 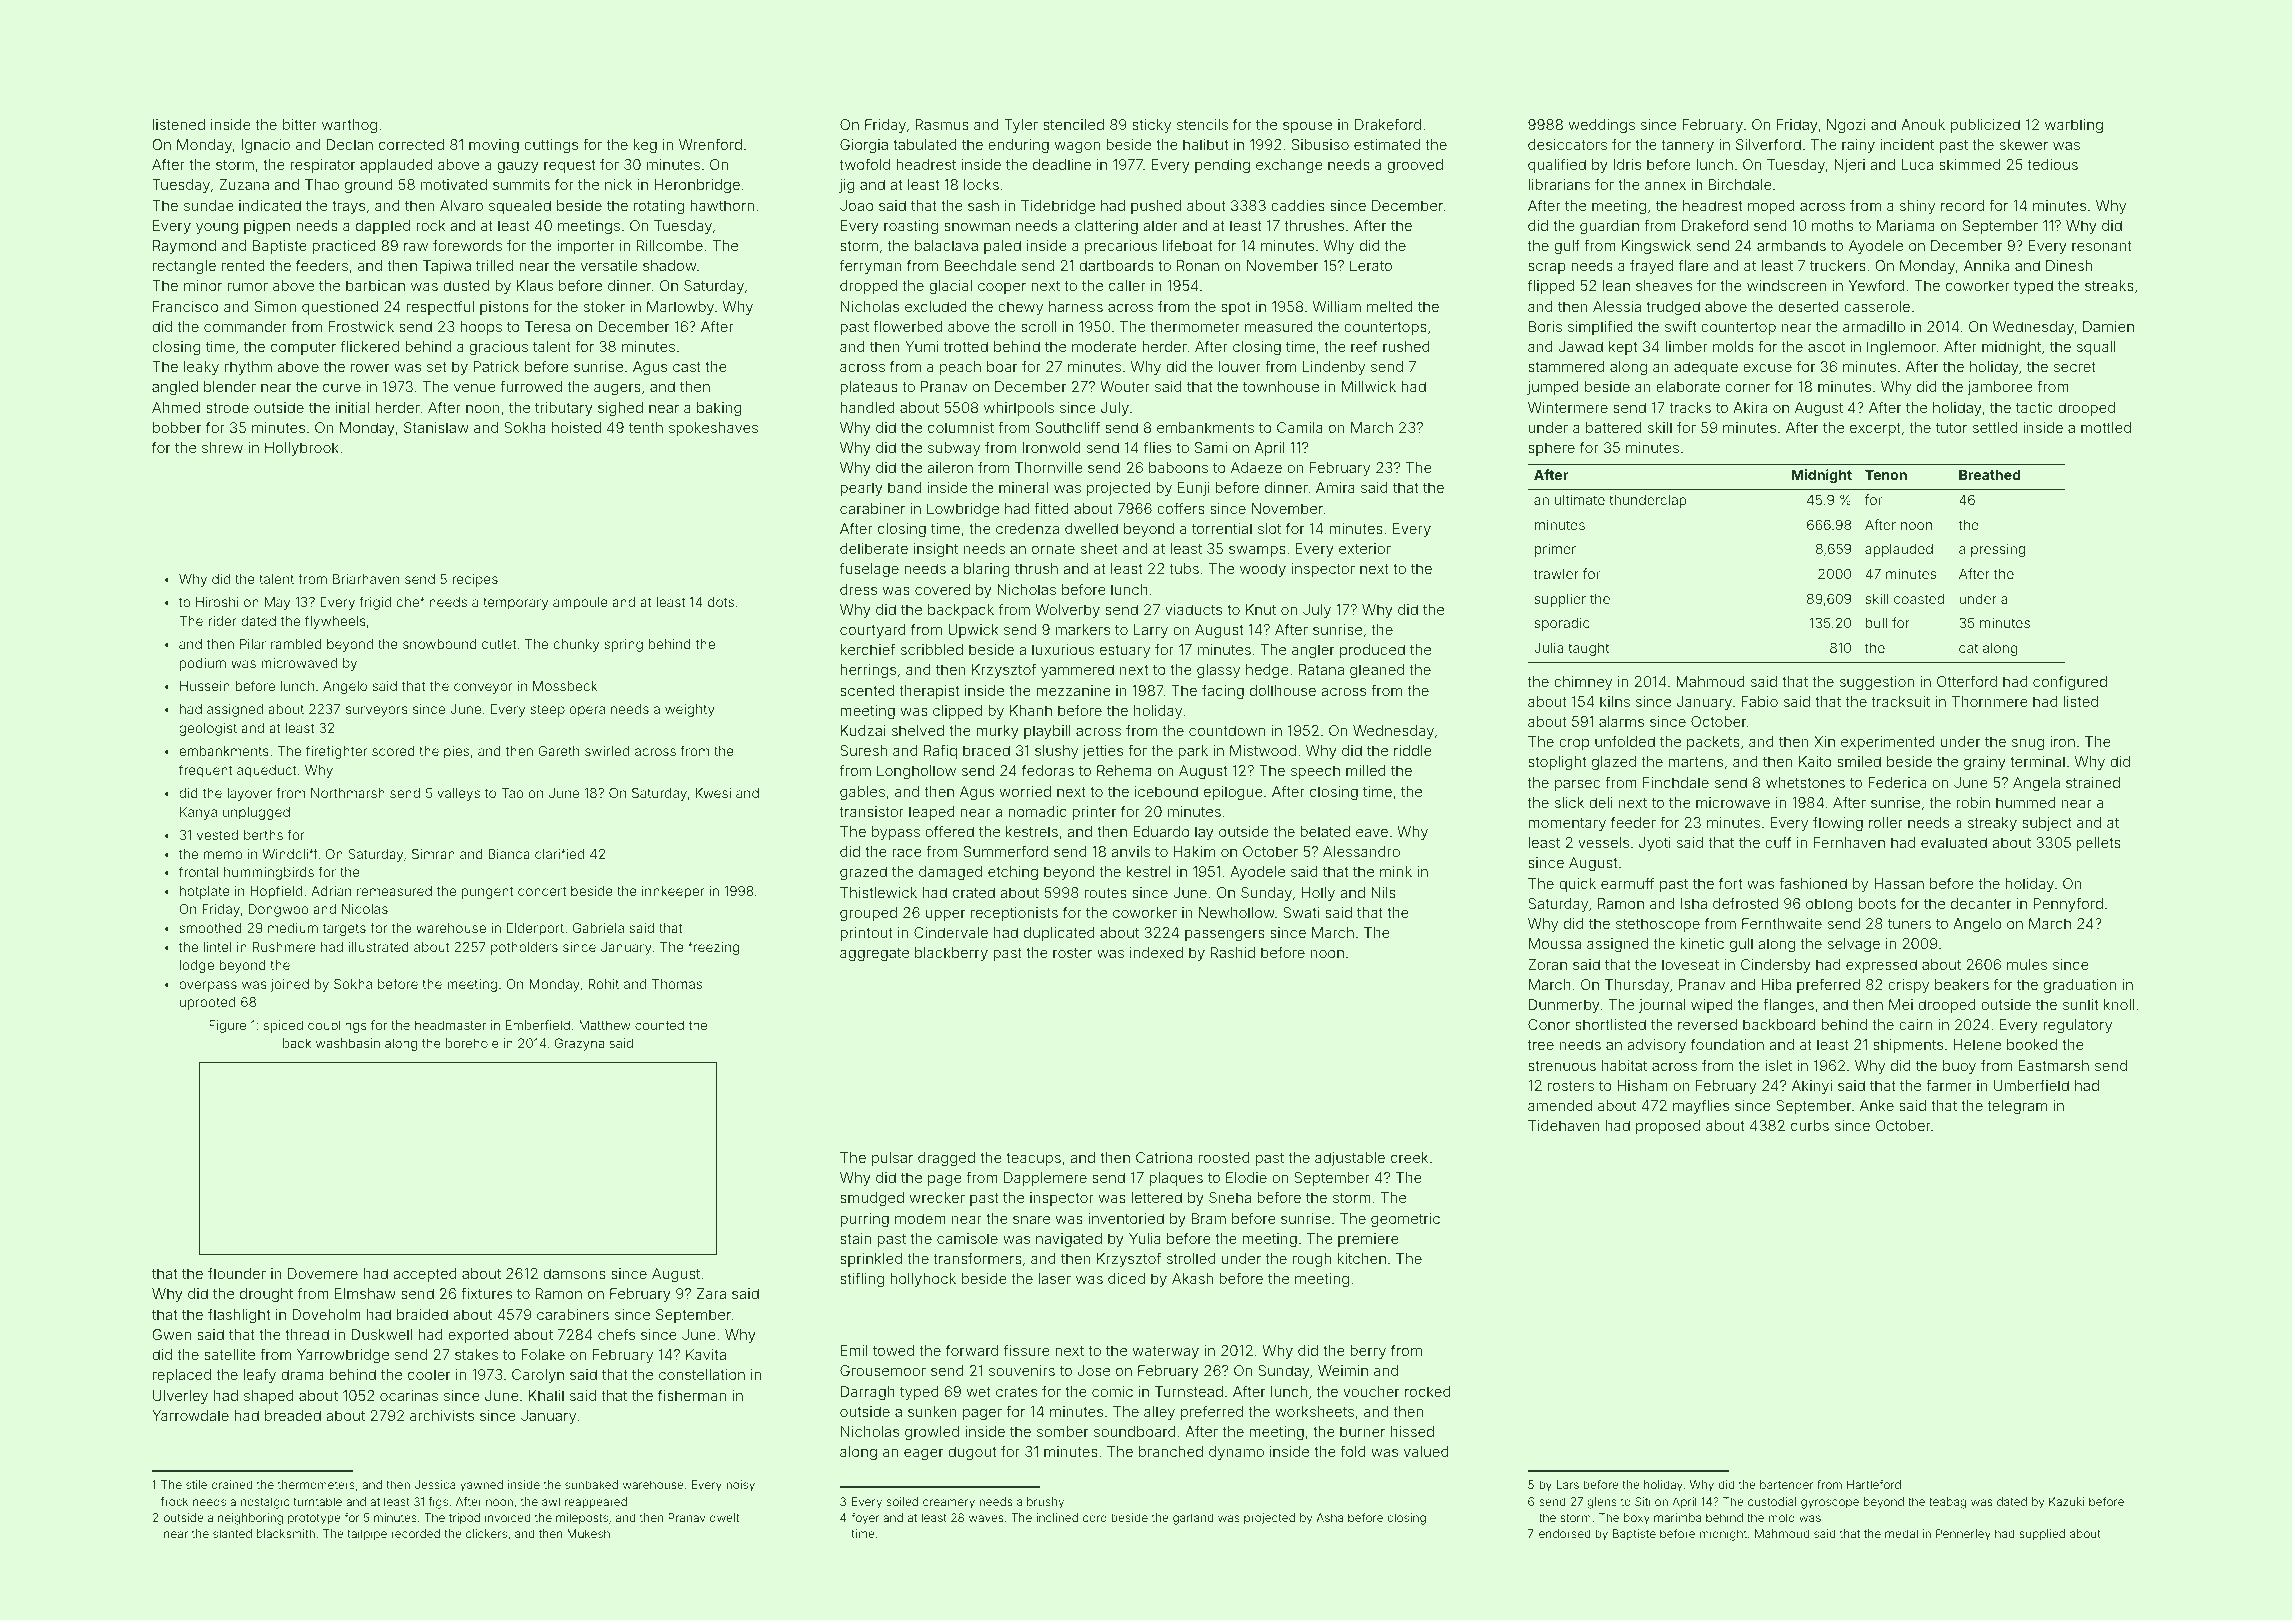 I want to click on endorsed, so click(x=1564, y=1533).
